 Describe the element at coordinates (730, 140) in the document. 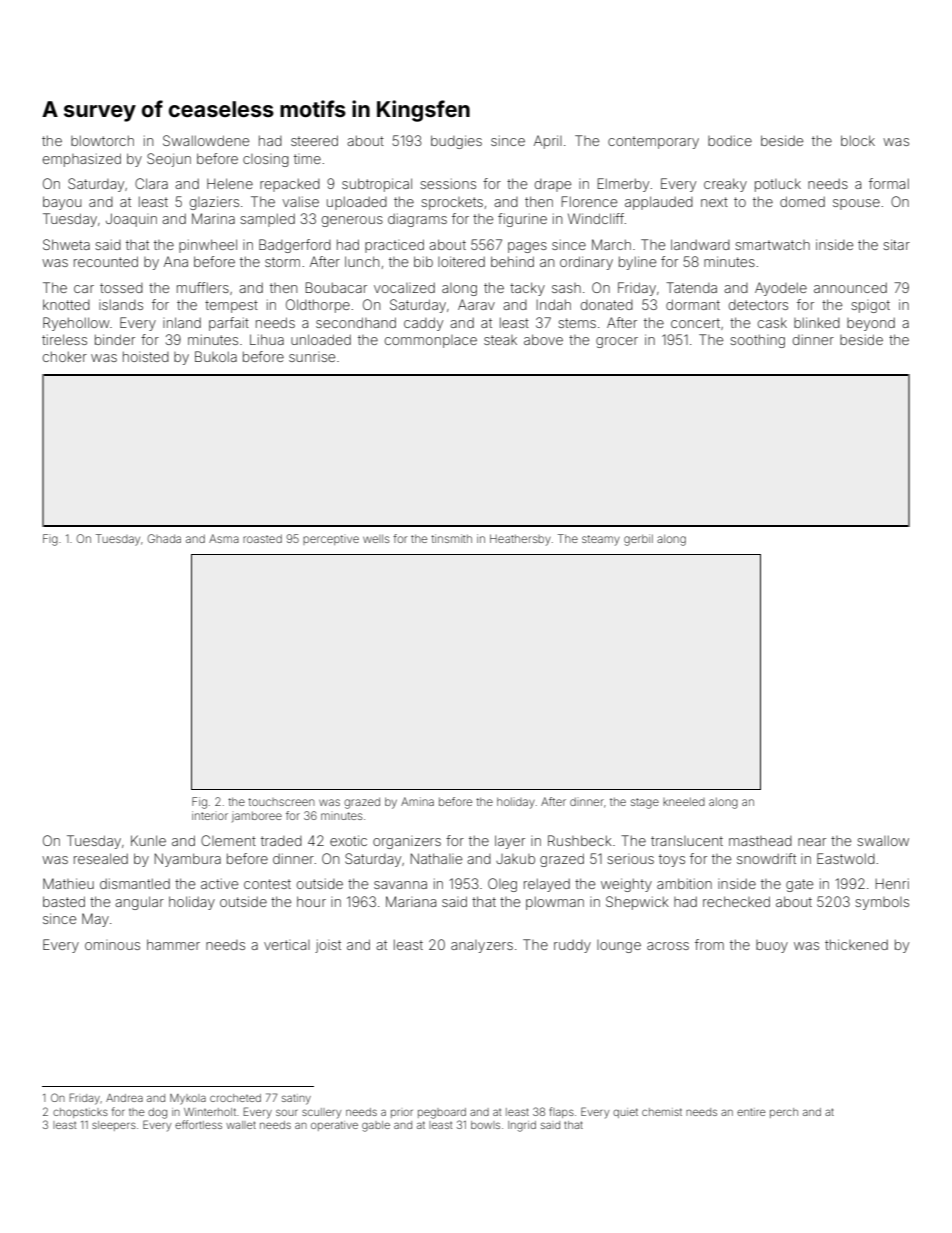

I see `bodice` at that location.
